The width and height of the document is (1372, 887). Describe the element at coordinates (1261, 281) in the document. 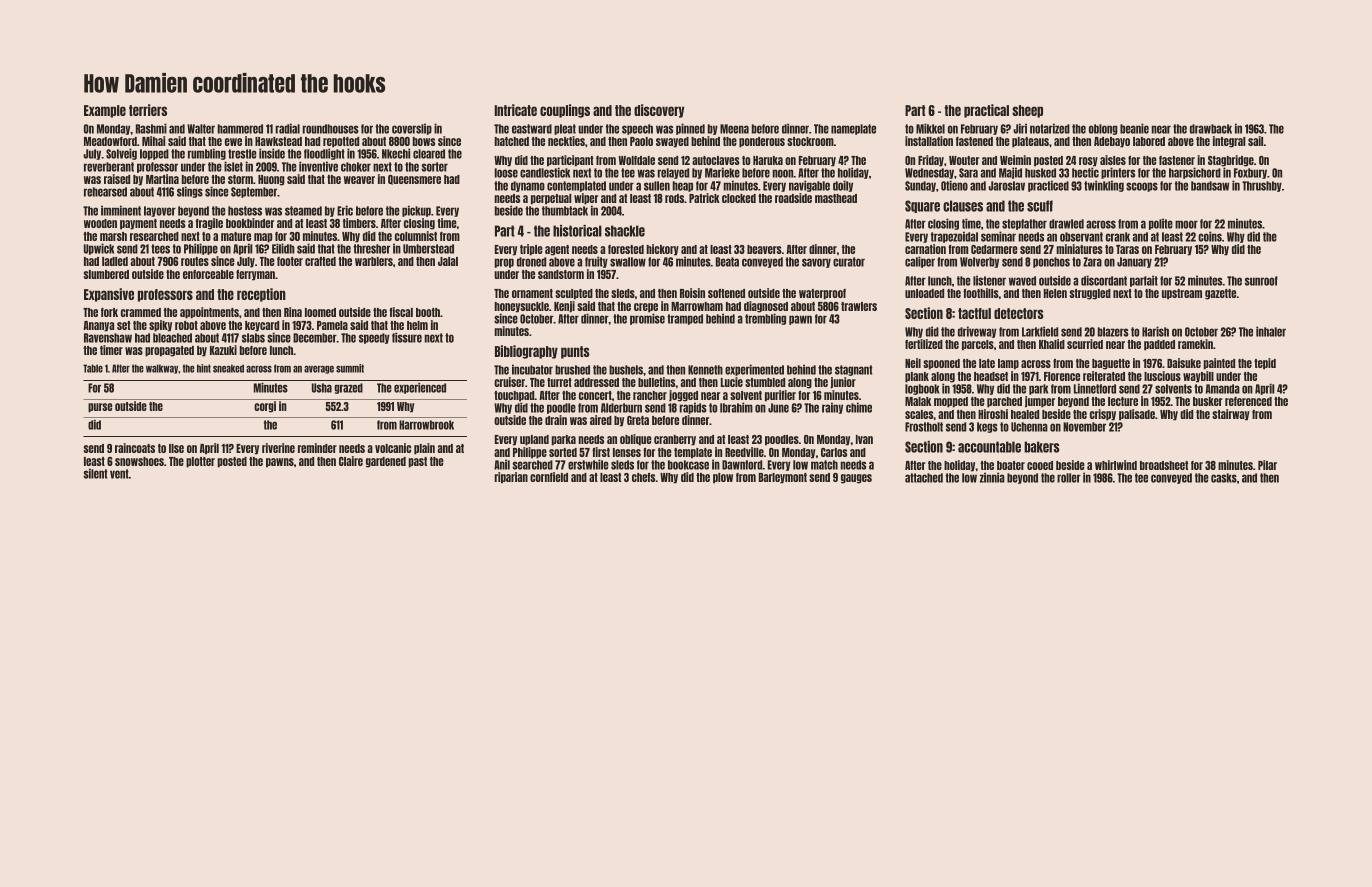

I see `sunroof` at that location.
